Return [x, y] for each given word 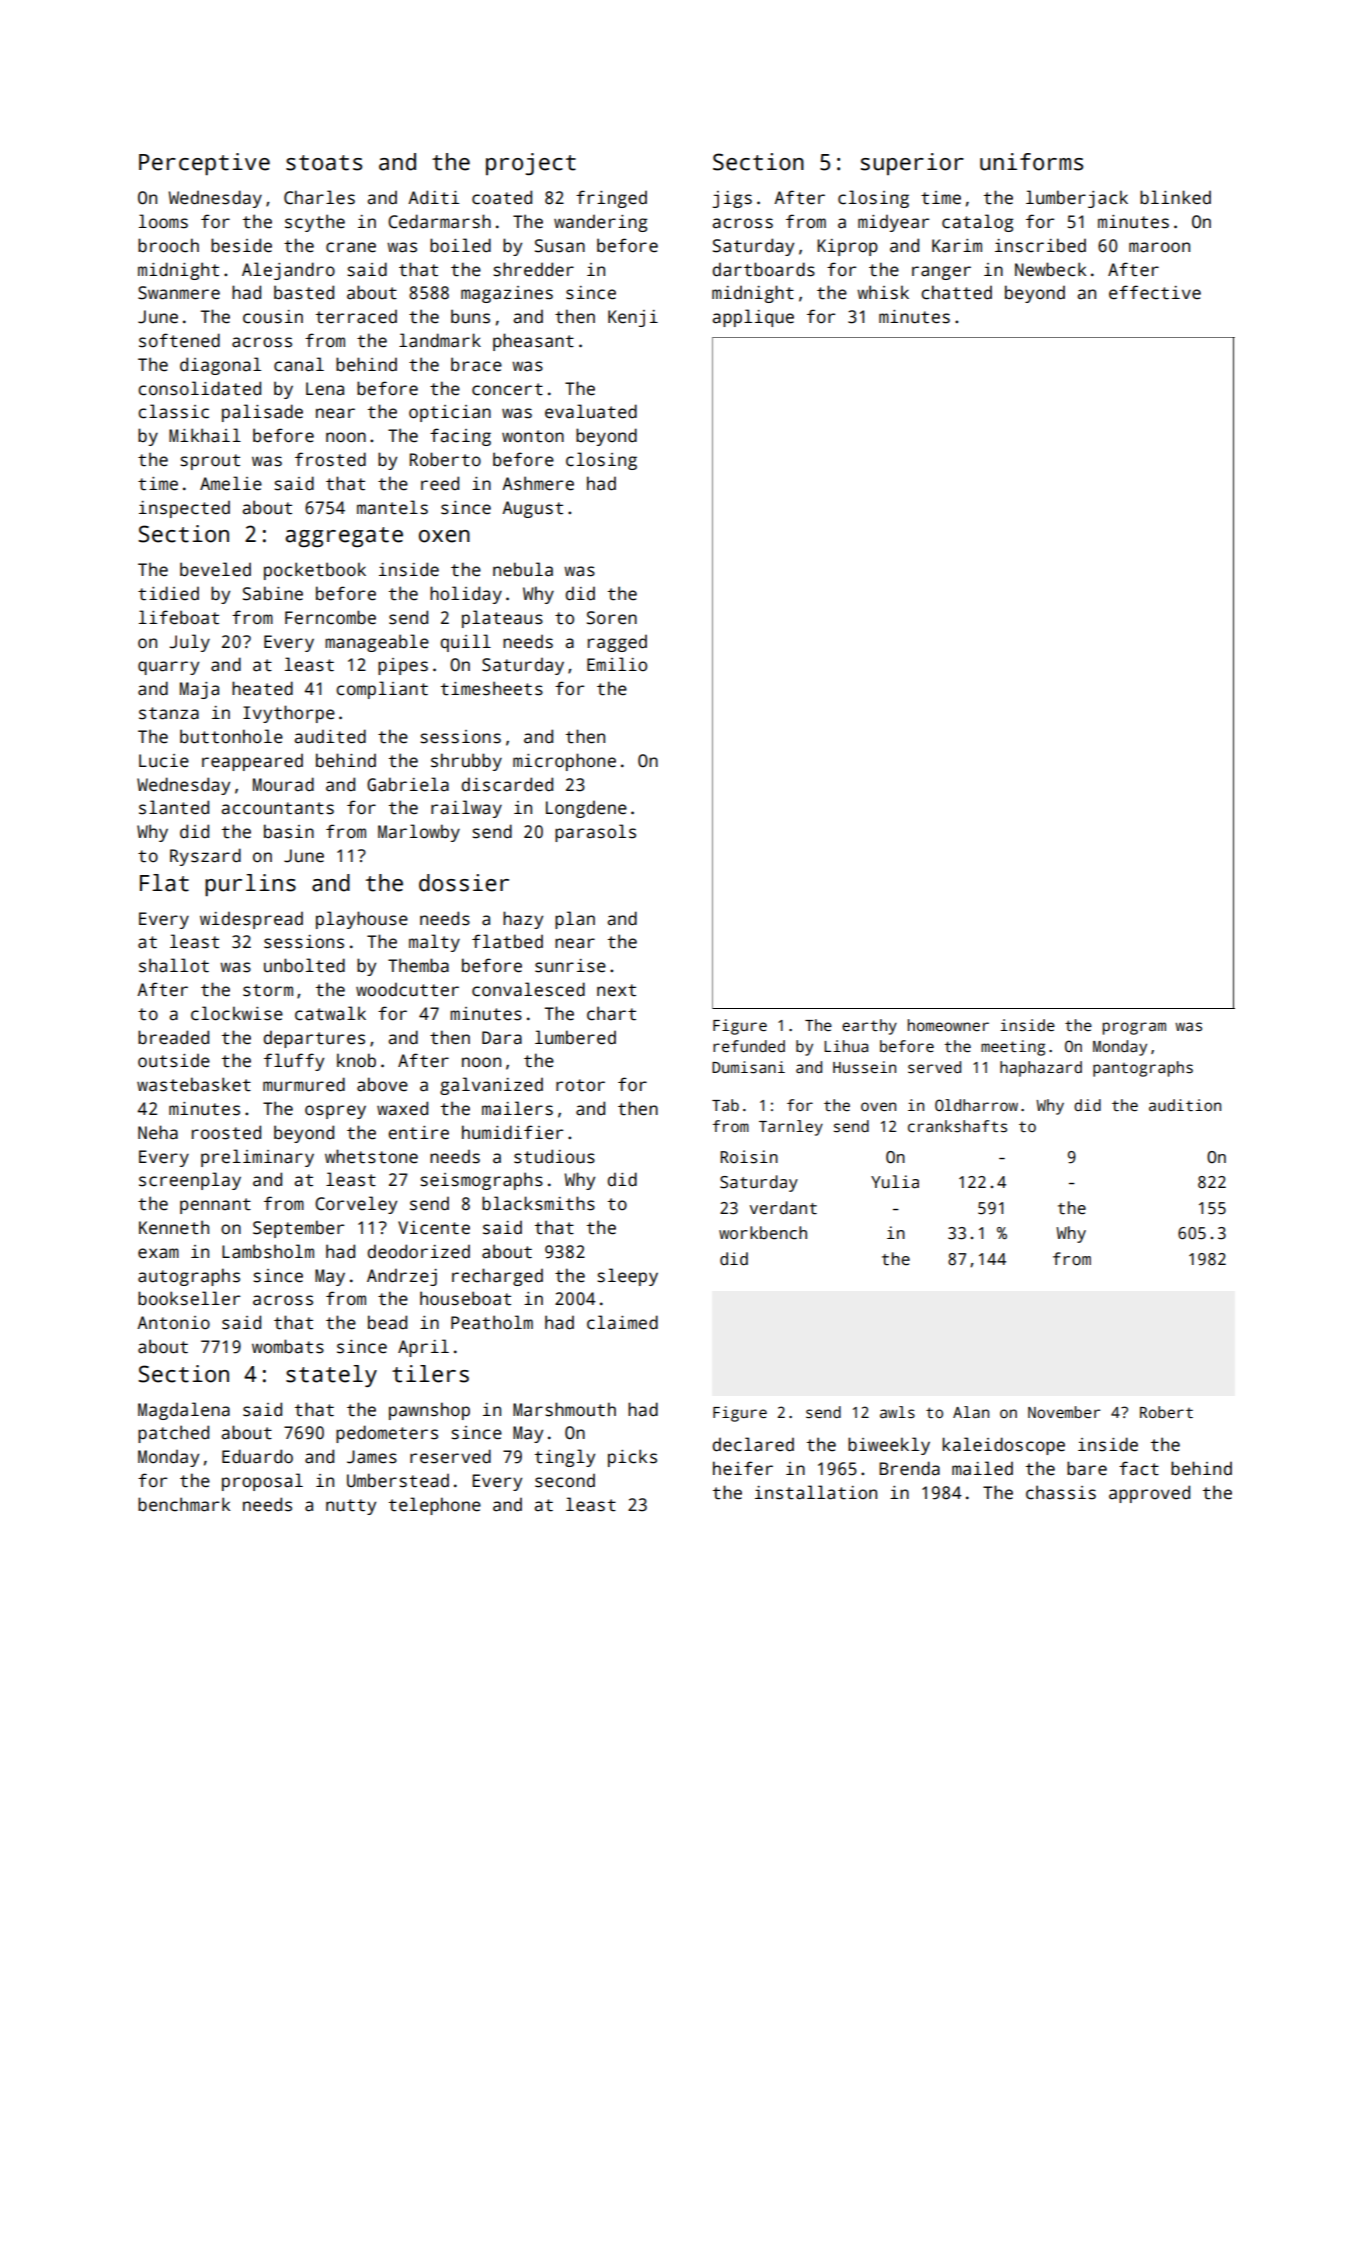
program [1134, 1028]
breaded [173, 1037]
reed [440, 483]
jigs [732, 199]
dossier [464, 883]
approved [1149, 1494]
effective [1155, 292]
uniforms [1031, 162]
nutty [351, 1507]
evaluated [591, 411]
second [565, 1481]
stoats [324, 163]
